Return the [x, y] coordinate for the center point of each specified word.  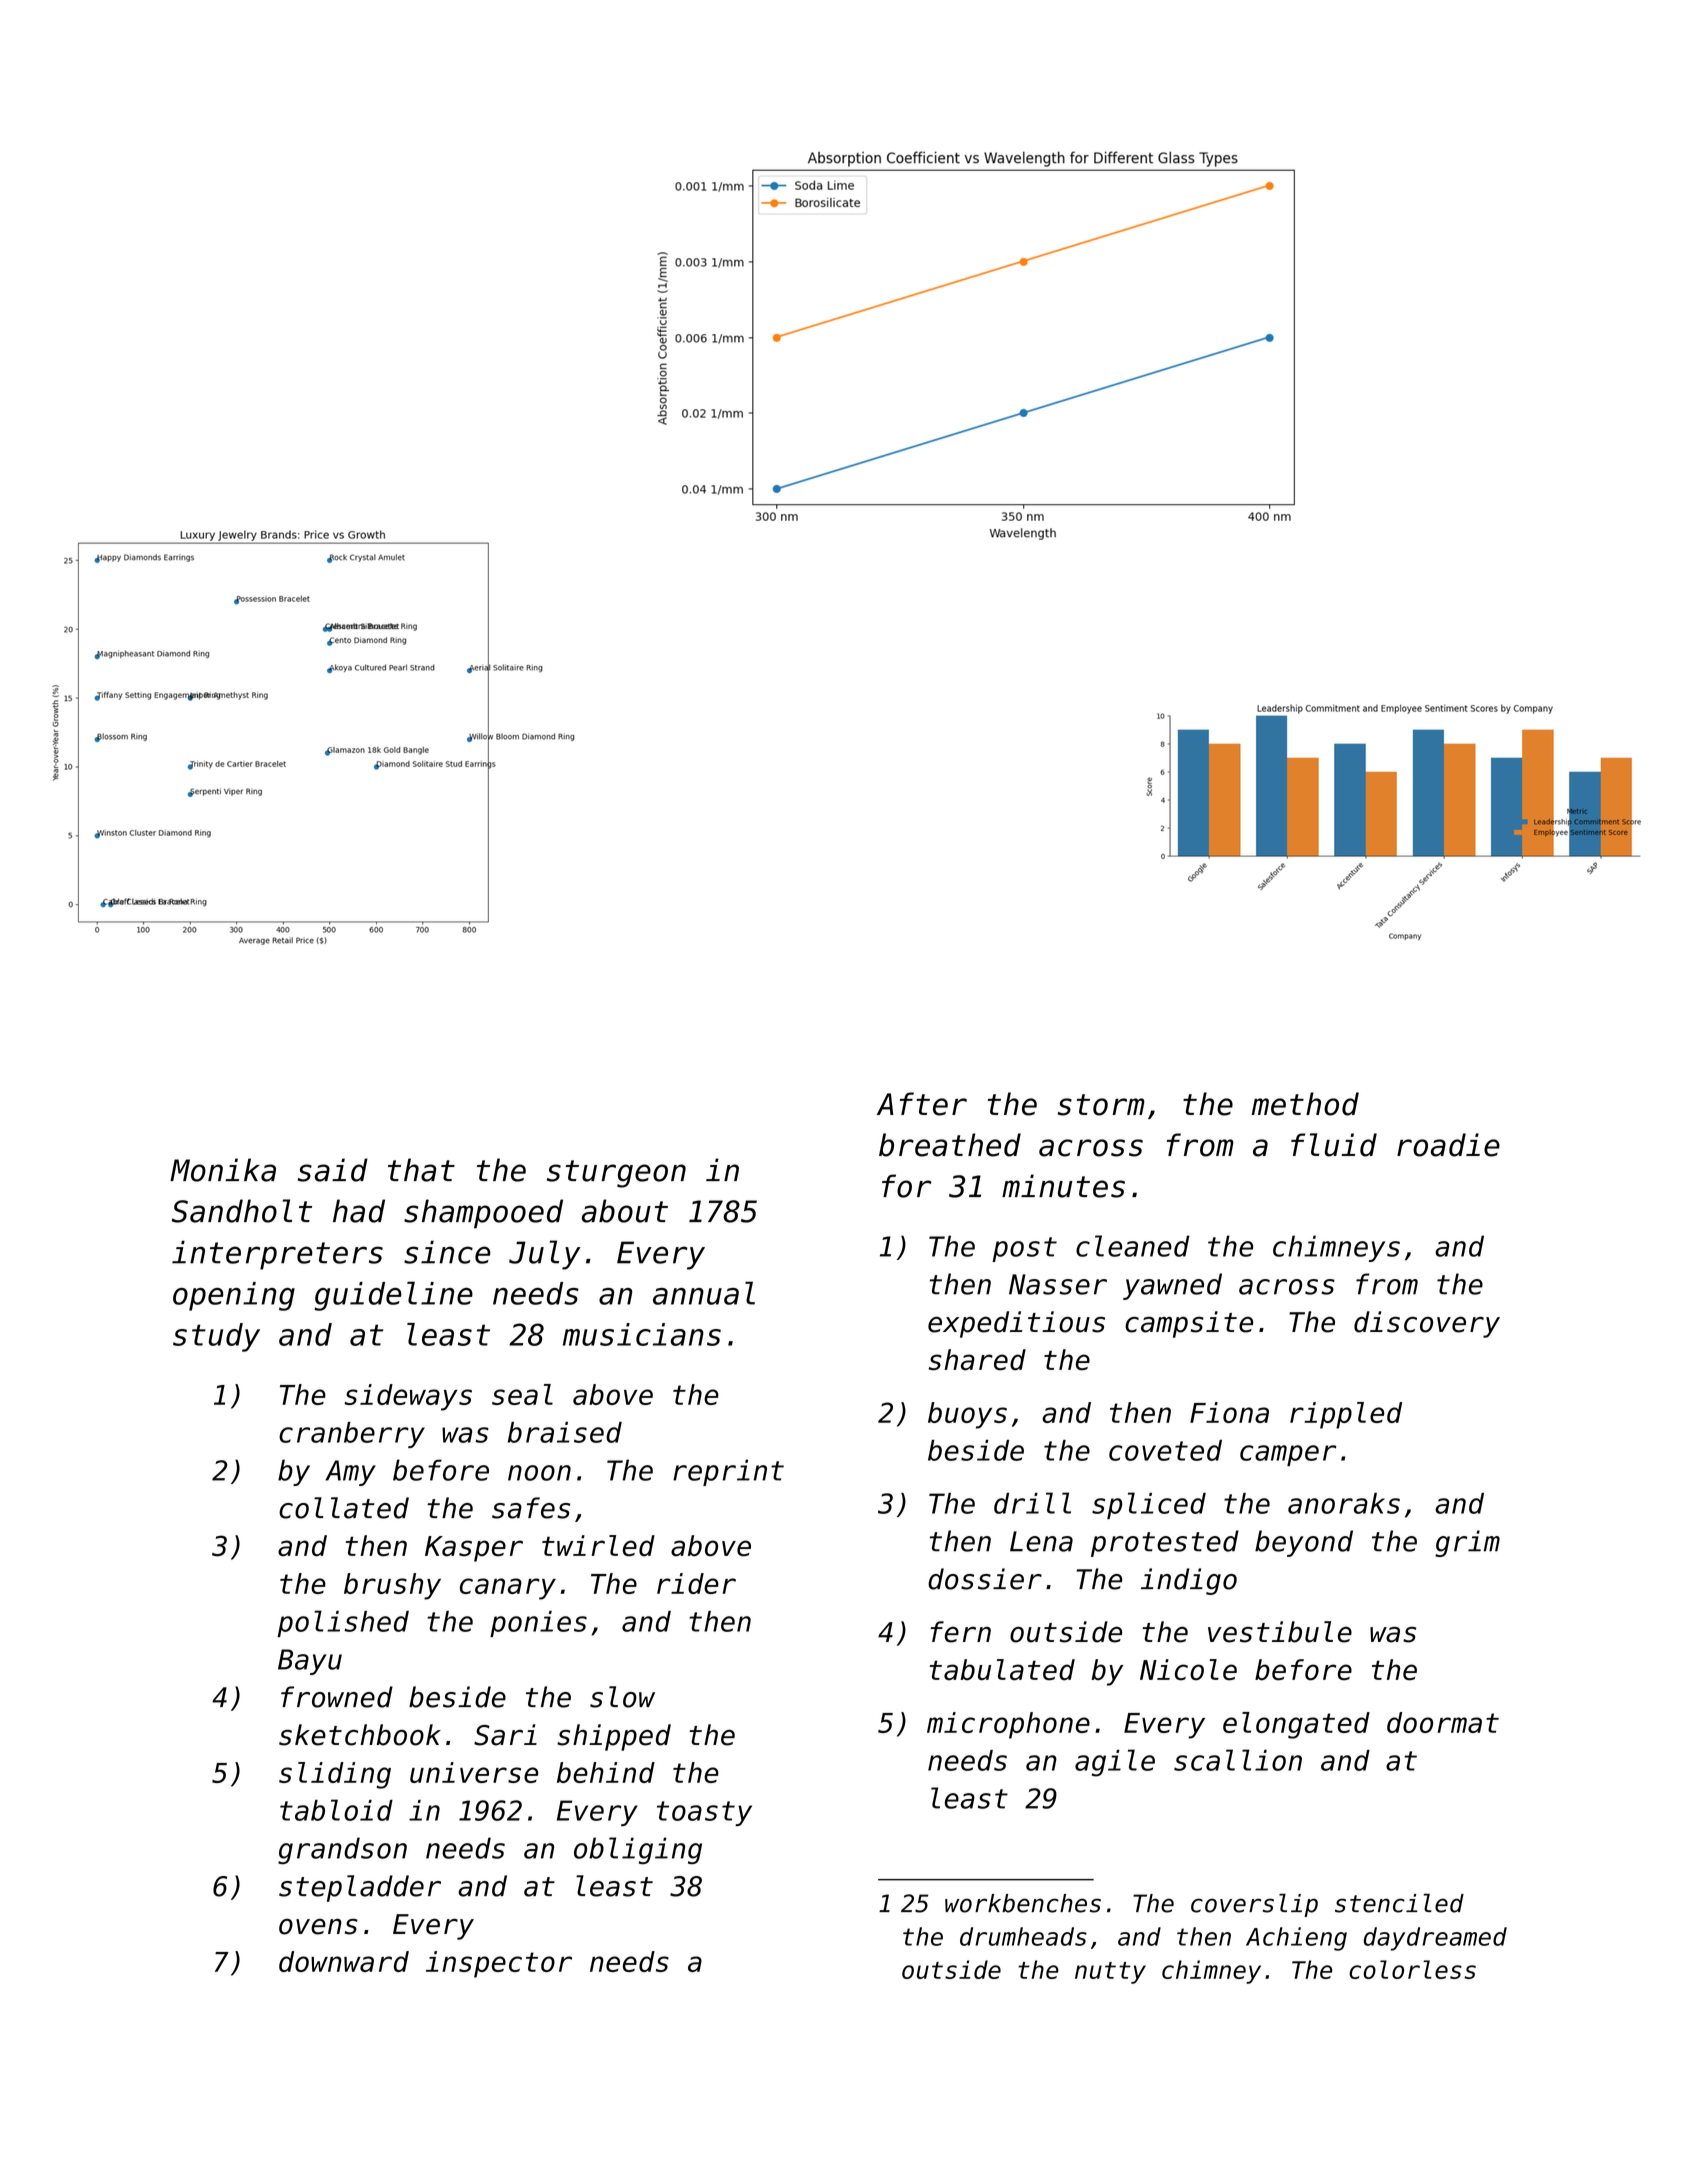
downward [344, 1961]
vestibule [1280, 1632]
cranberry [352, 1435]
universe [474, 1772]
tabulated [1002, 1670]
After [922, 1104]
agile [1115, 1763]
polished [343, 1623]
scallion [1238, 1760]
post [1024, 1249]
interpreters [277, 1255]
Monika [223, 1170]
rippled [1346, 1415]
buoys [967, 1415]
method [1305, 1104]
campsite [1189, 1324]
